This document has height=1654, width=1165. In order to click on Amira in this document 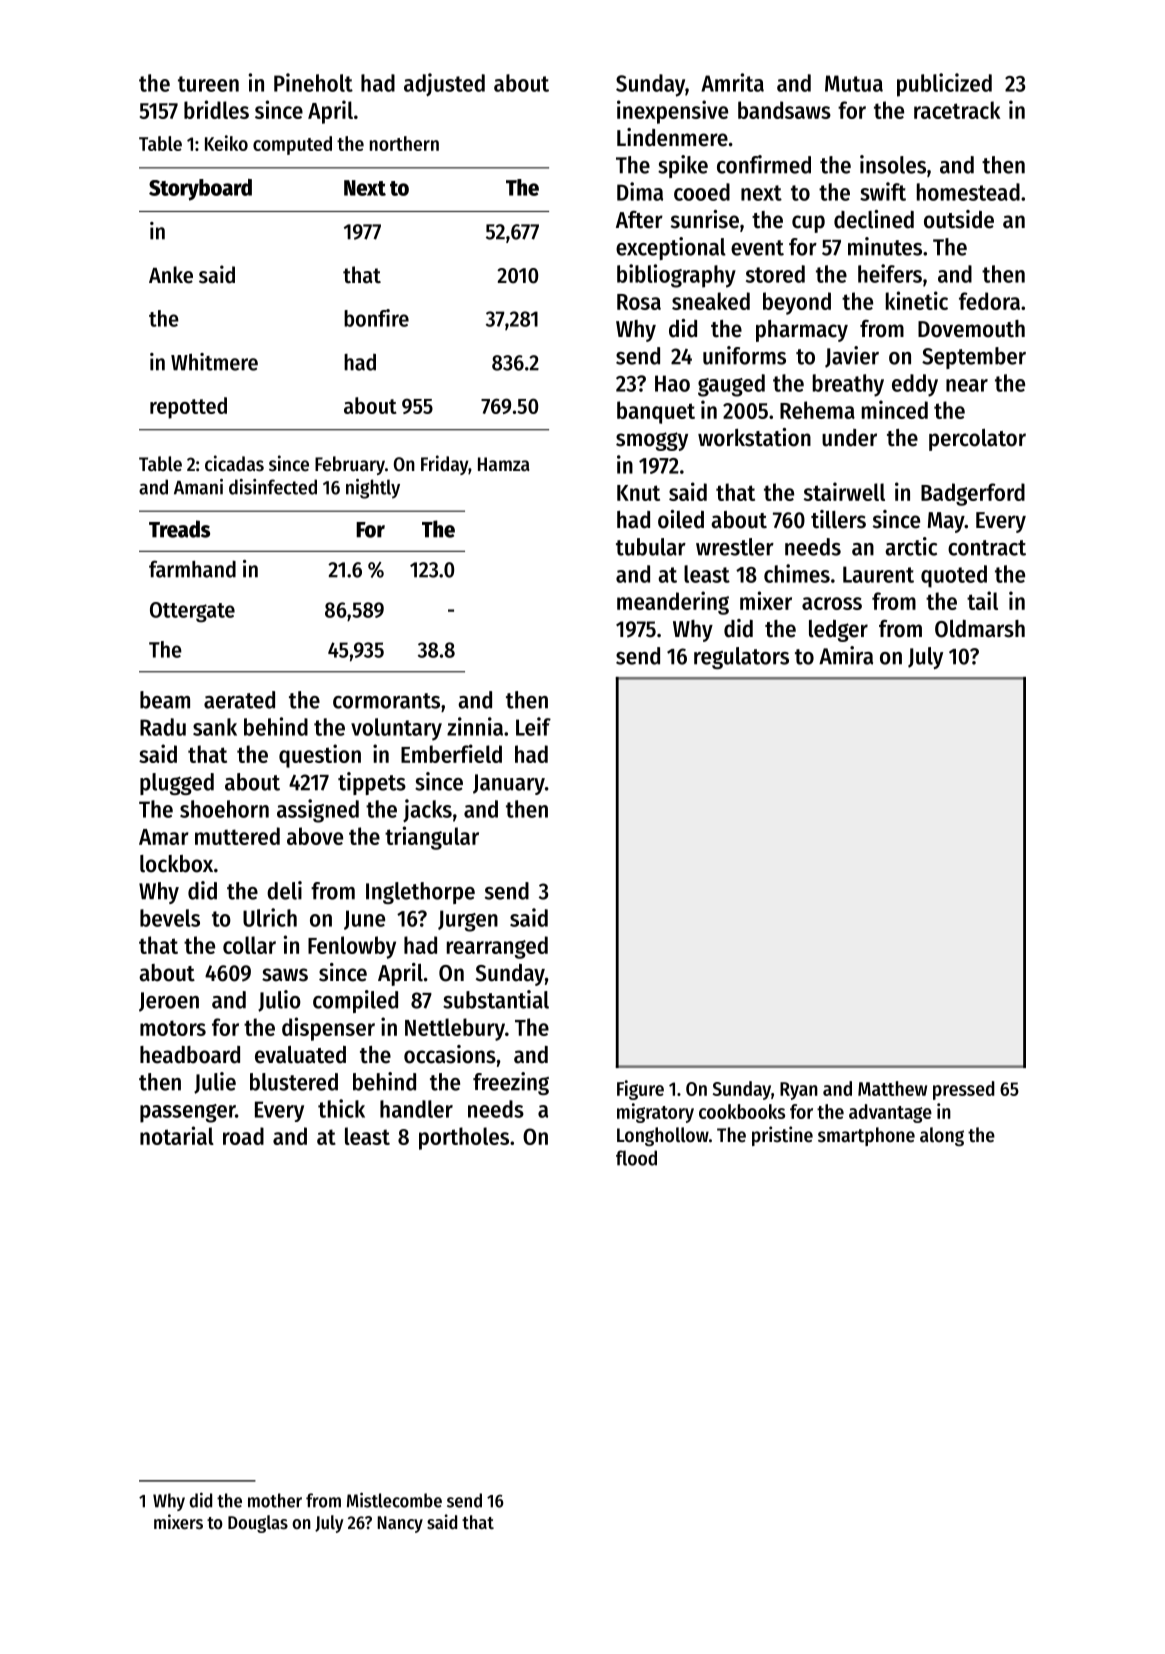, I will do `click(846, 655)`.
